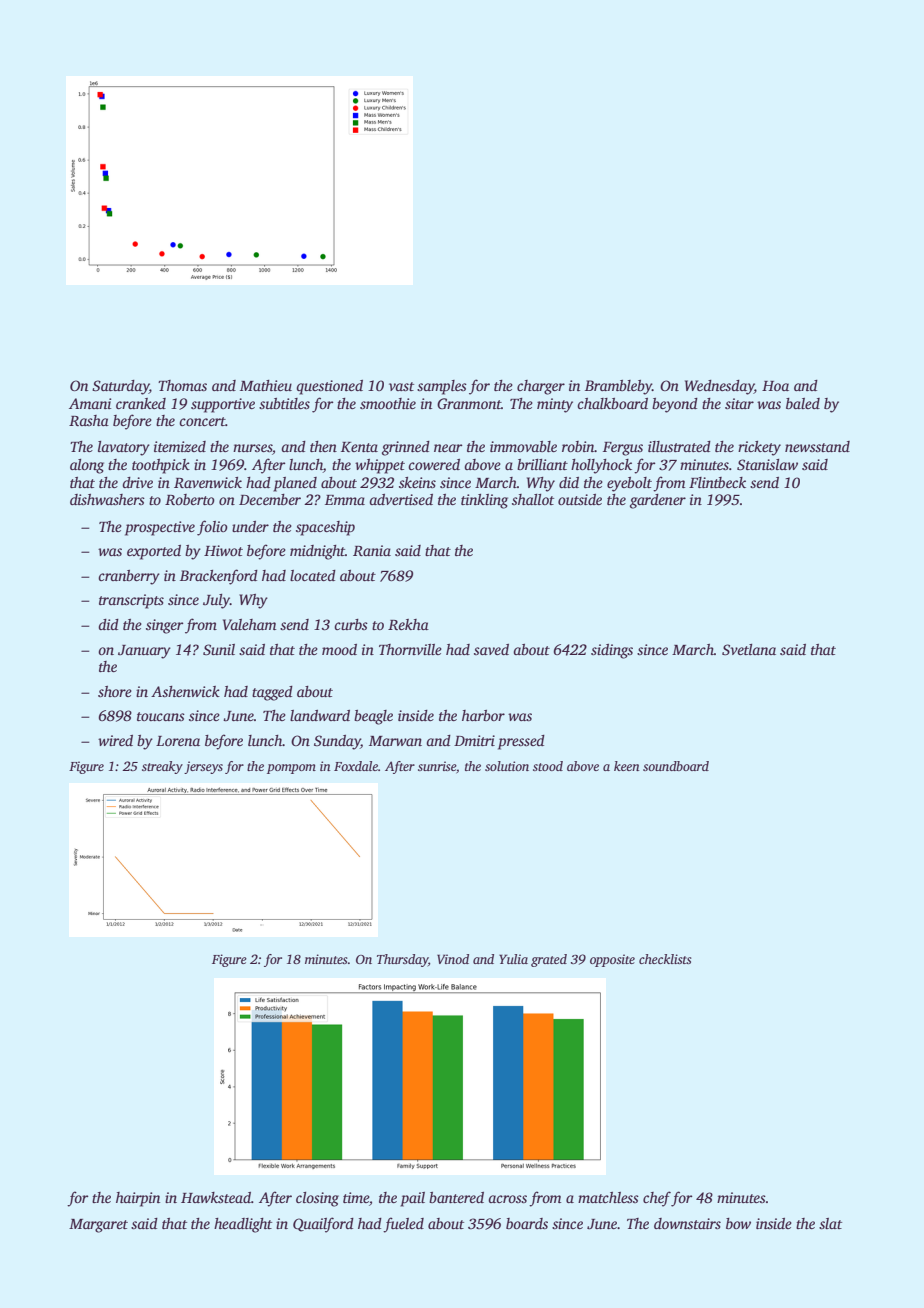 This screenshot has width=924, height=1308. I want to click on Svetlana, so click(749, 649).
